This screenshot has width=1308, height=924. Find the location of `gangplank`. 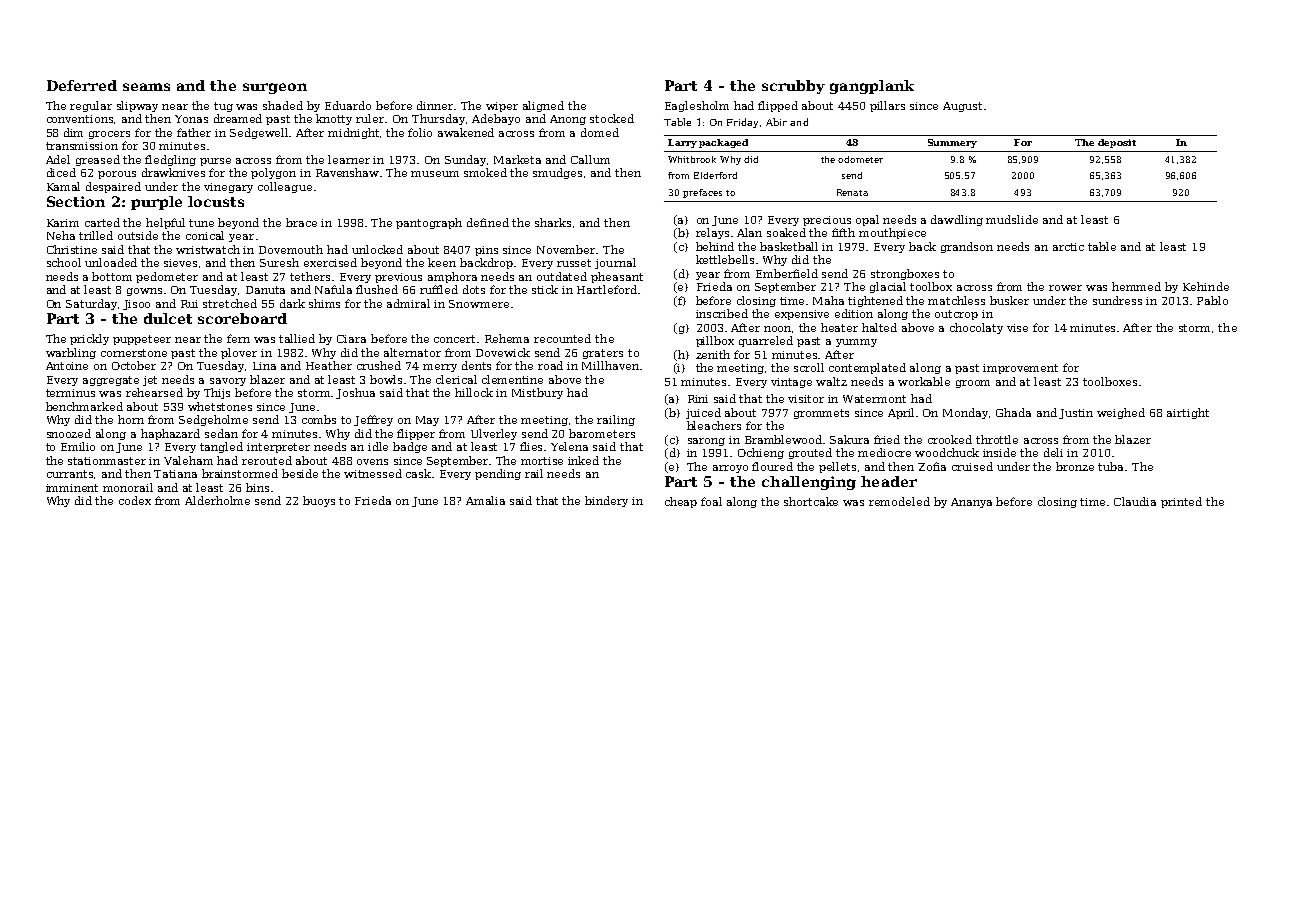

gangplank is located at coordinates (872, 87).
